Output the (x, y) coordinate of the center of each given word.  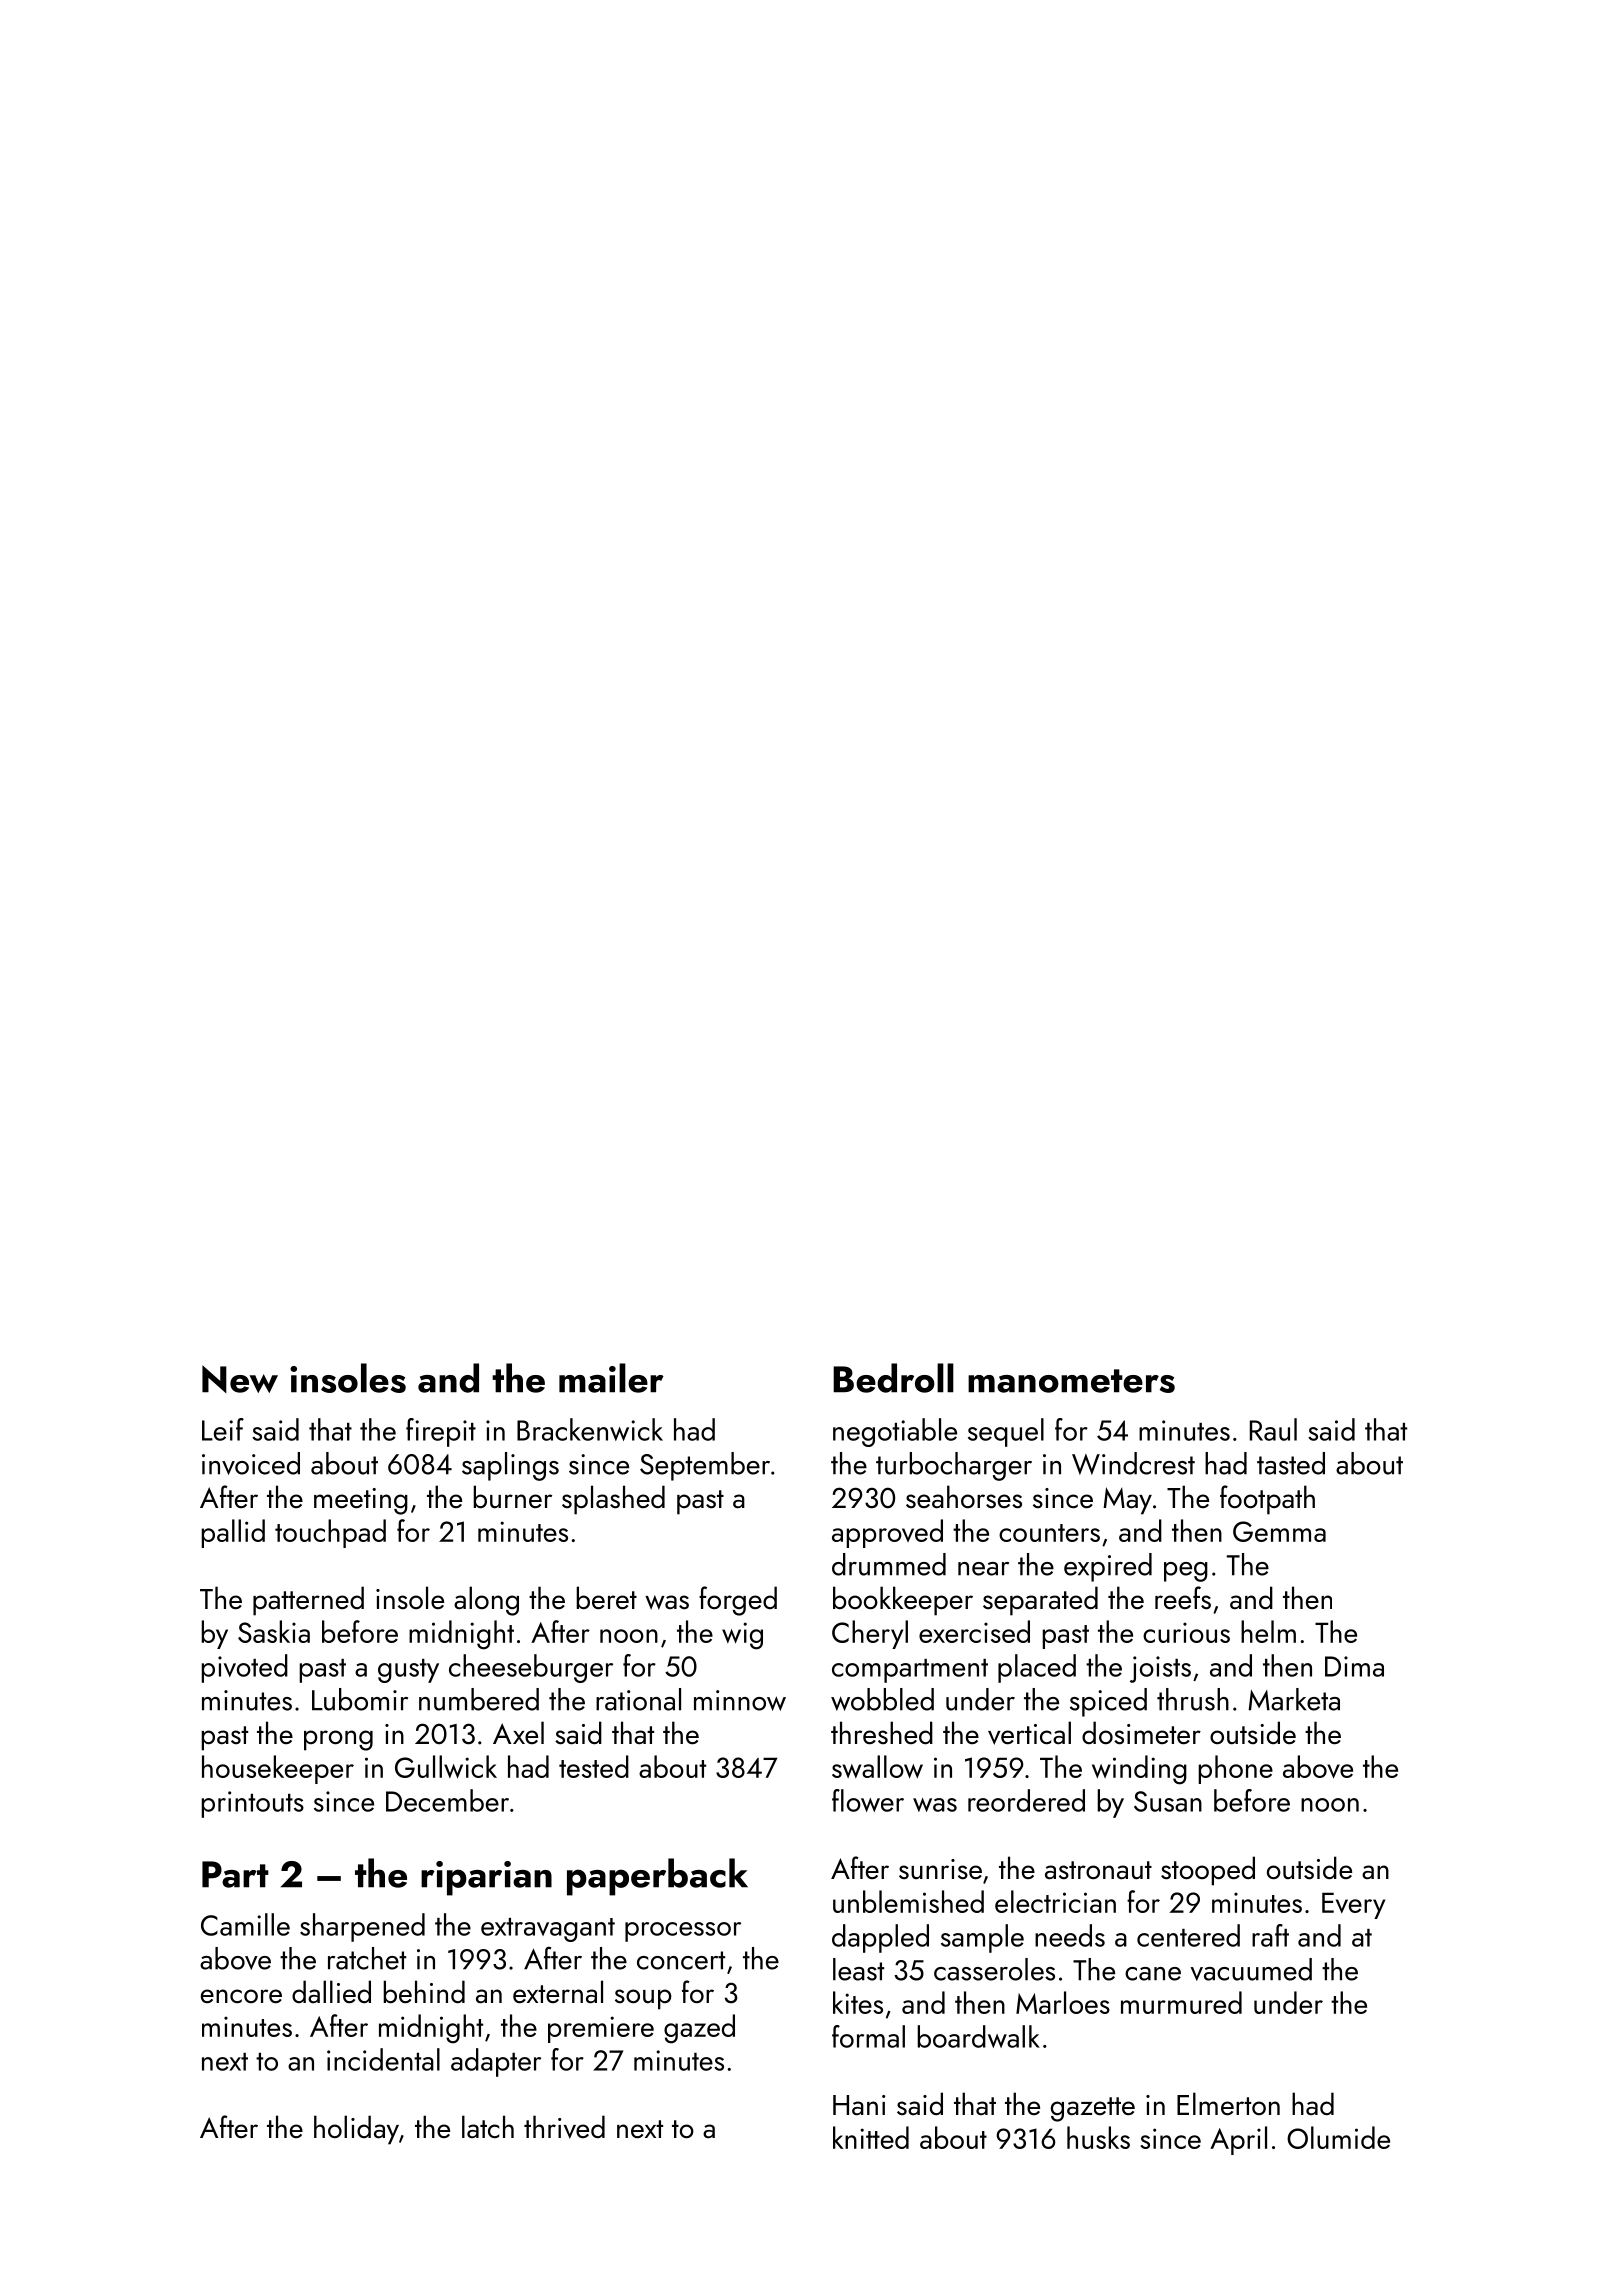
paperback (657, 1877)
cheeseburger (531, 1668)
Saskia (274, 1631)
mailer (611, 1378)
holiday (356, 2130)
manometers (1071, 1381)
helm (1268, 1631)
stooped (1208, 1871)
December (447, 1800)
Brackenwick (590, 1429)
